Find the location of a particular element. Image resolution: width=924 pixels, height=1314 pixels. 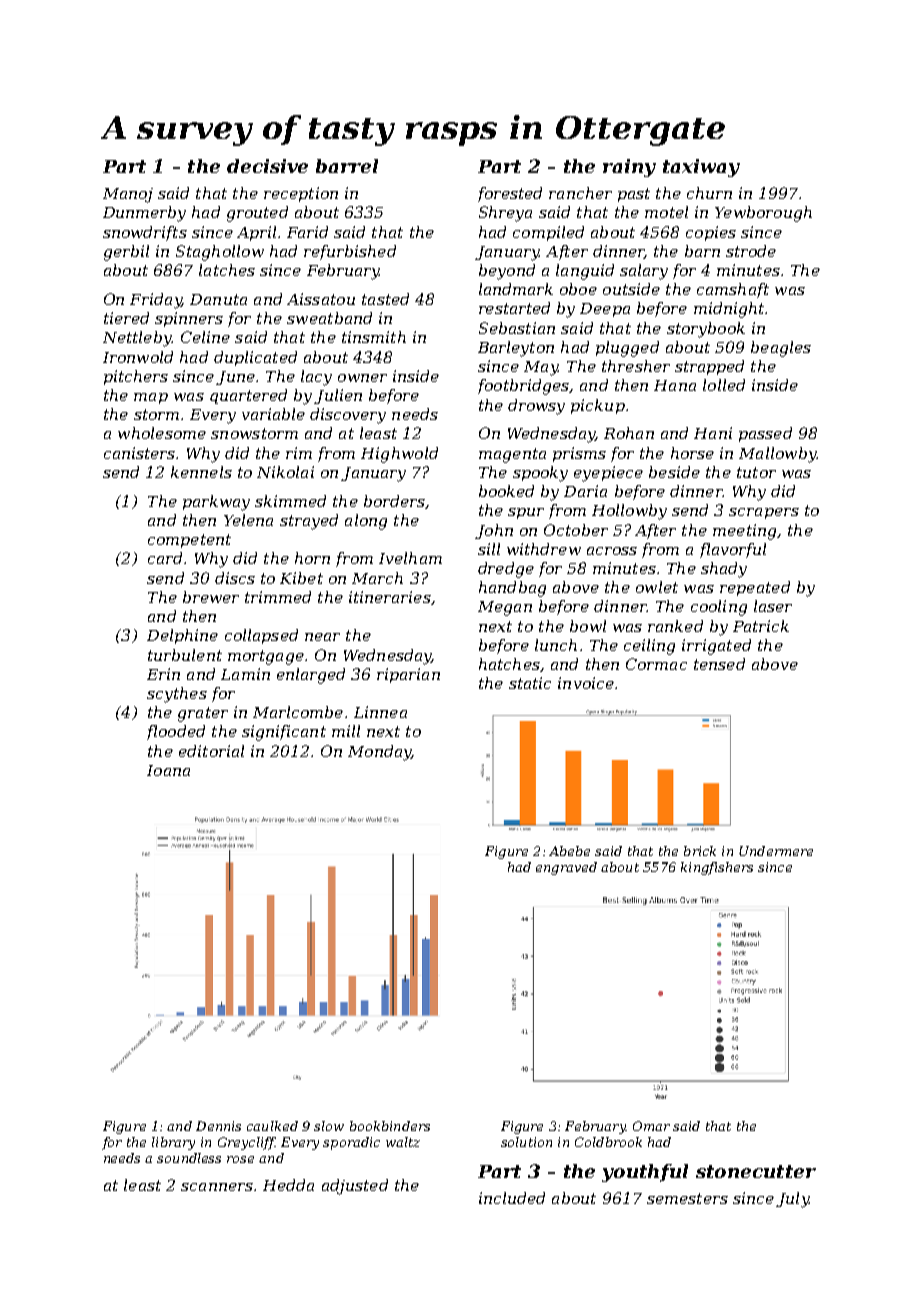

kingfishers is located at coordinates (717, 868).
